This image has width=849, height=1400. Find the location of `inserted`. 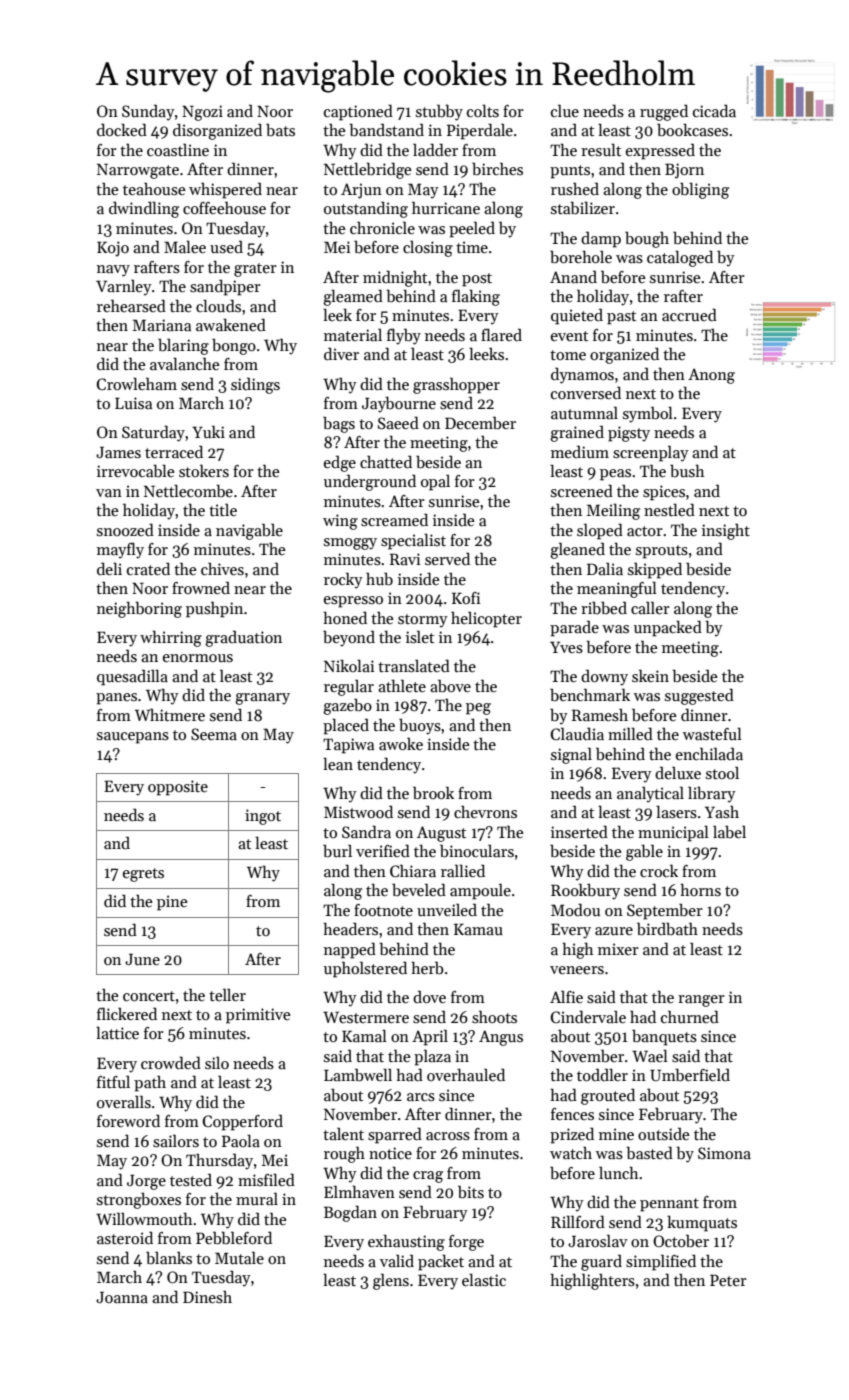

inserted is located at coordinates (579, 831).
